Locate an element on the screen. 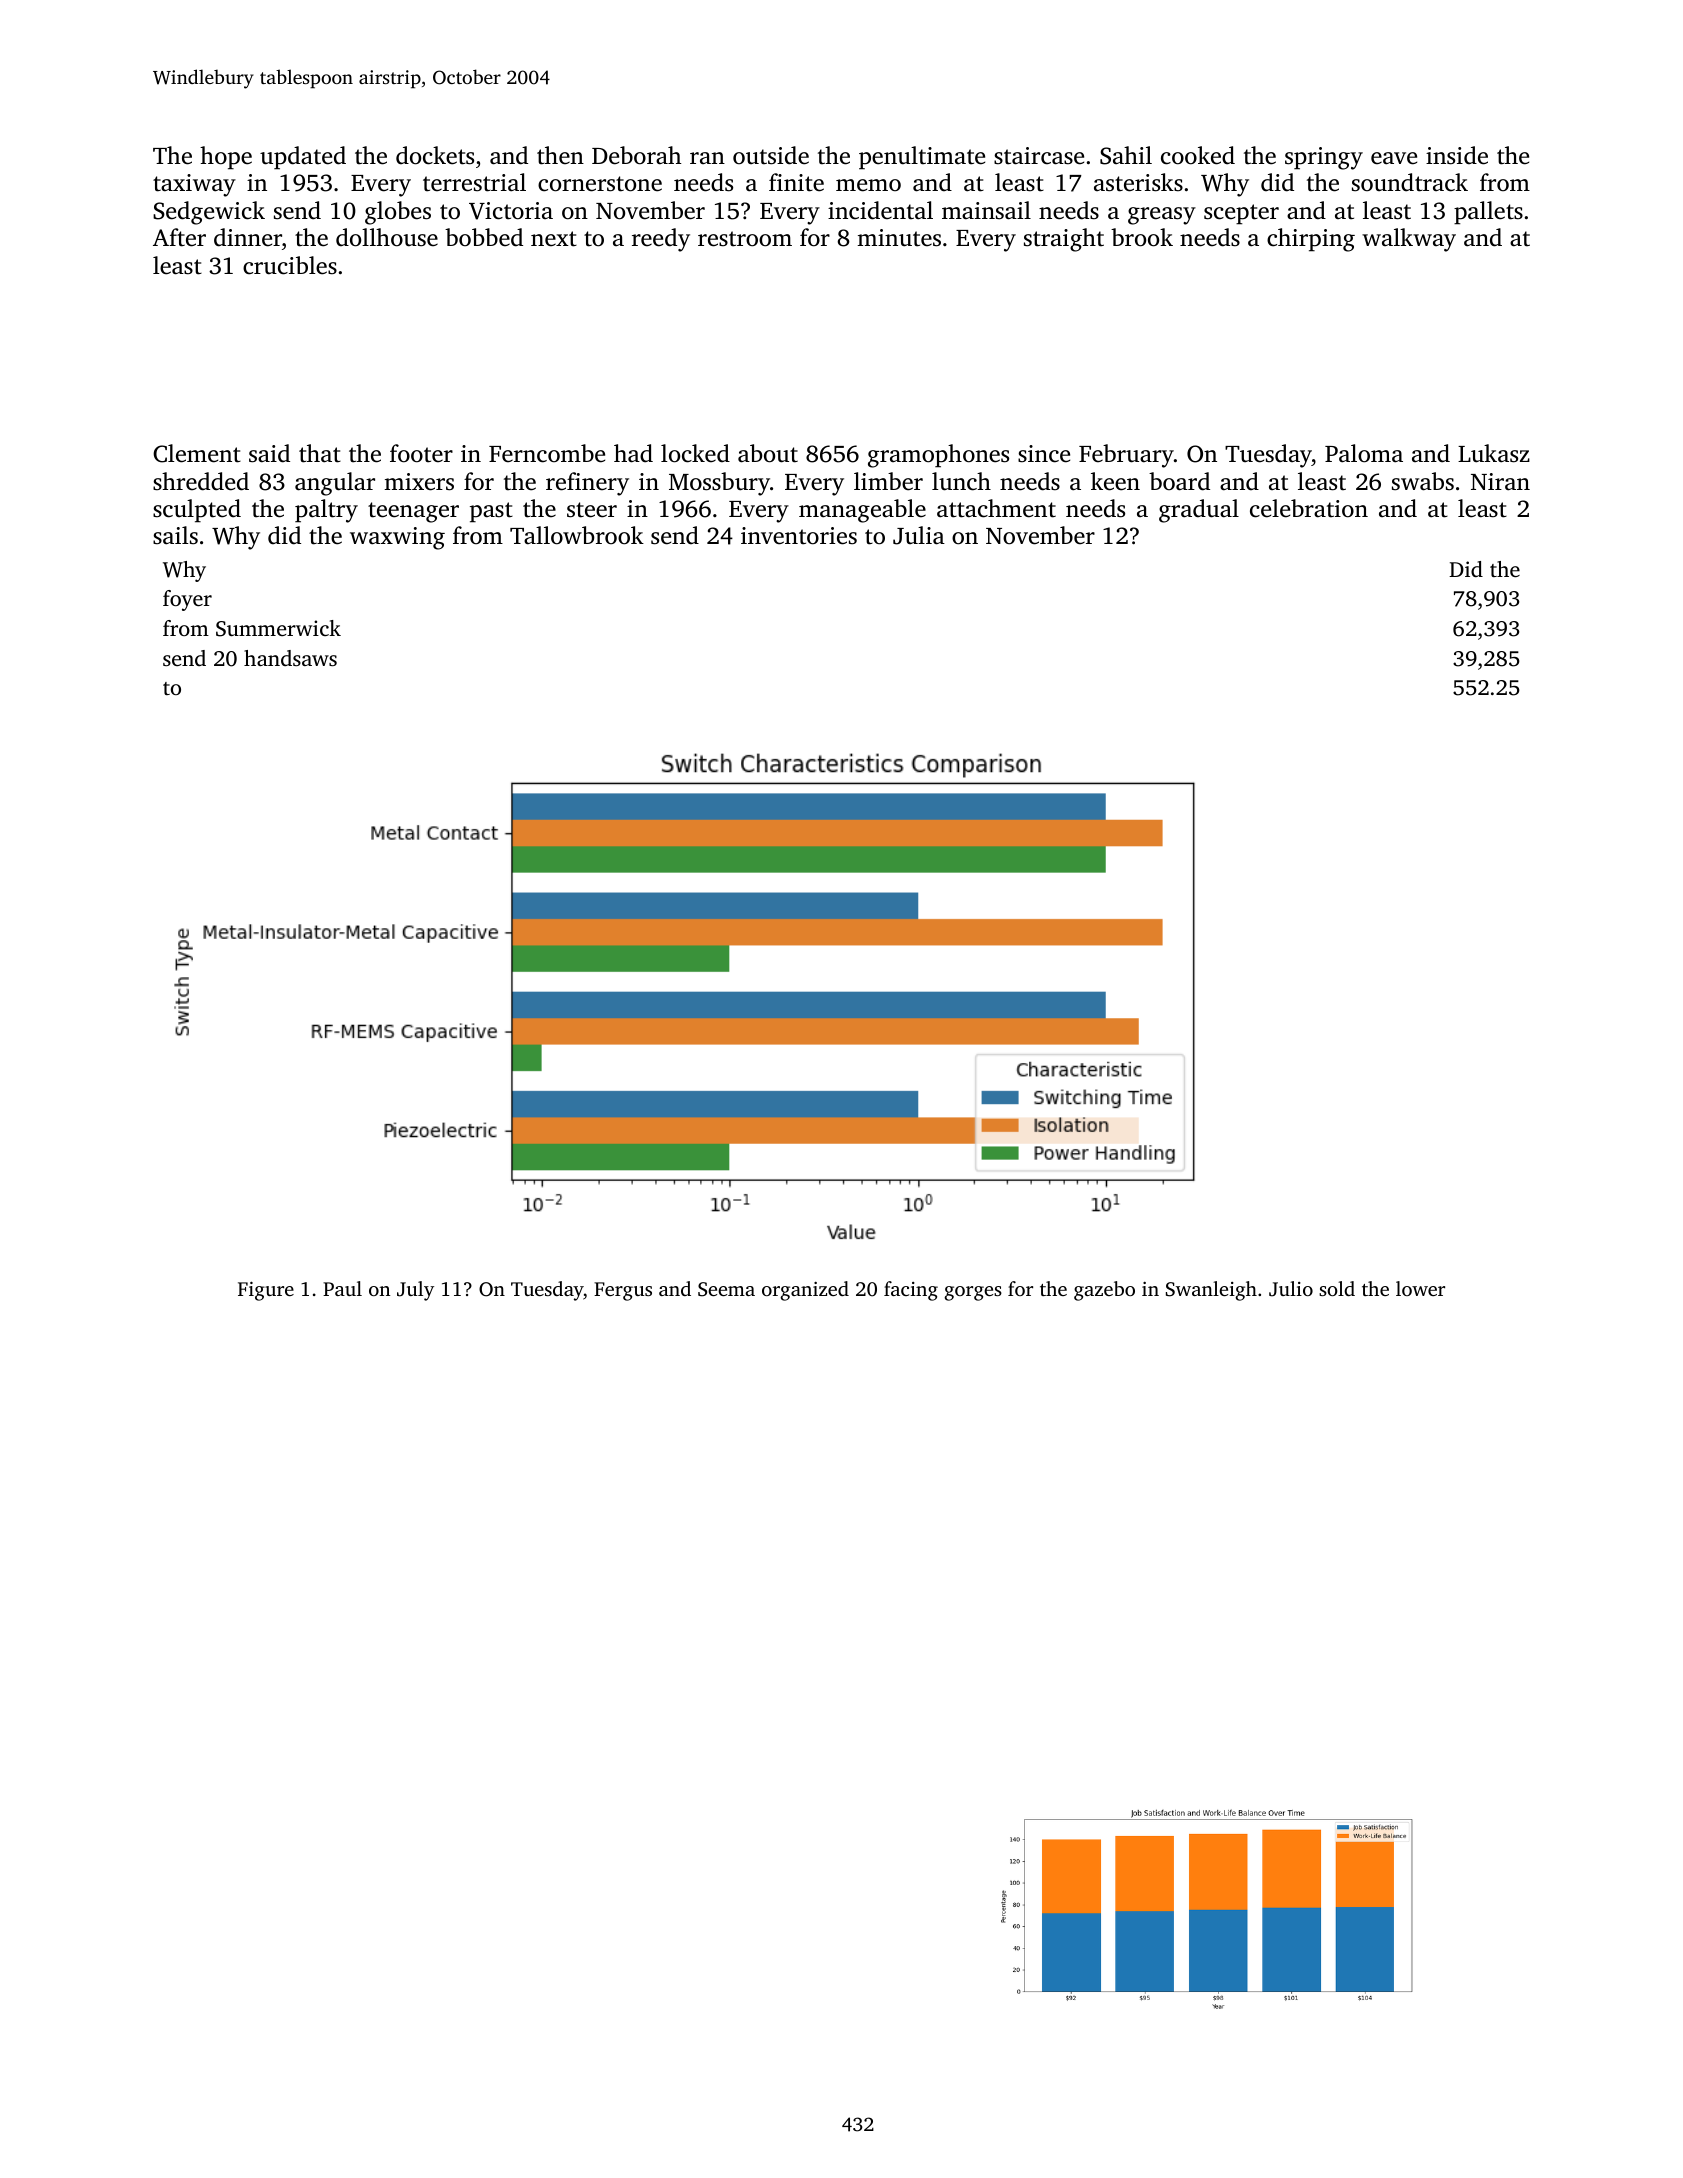  Paul is located at coordinates (342, 1288).
